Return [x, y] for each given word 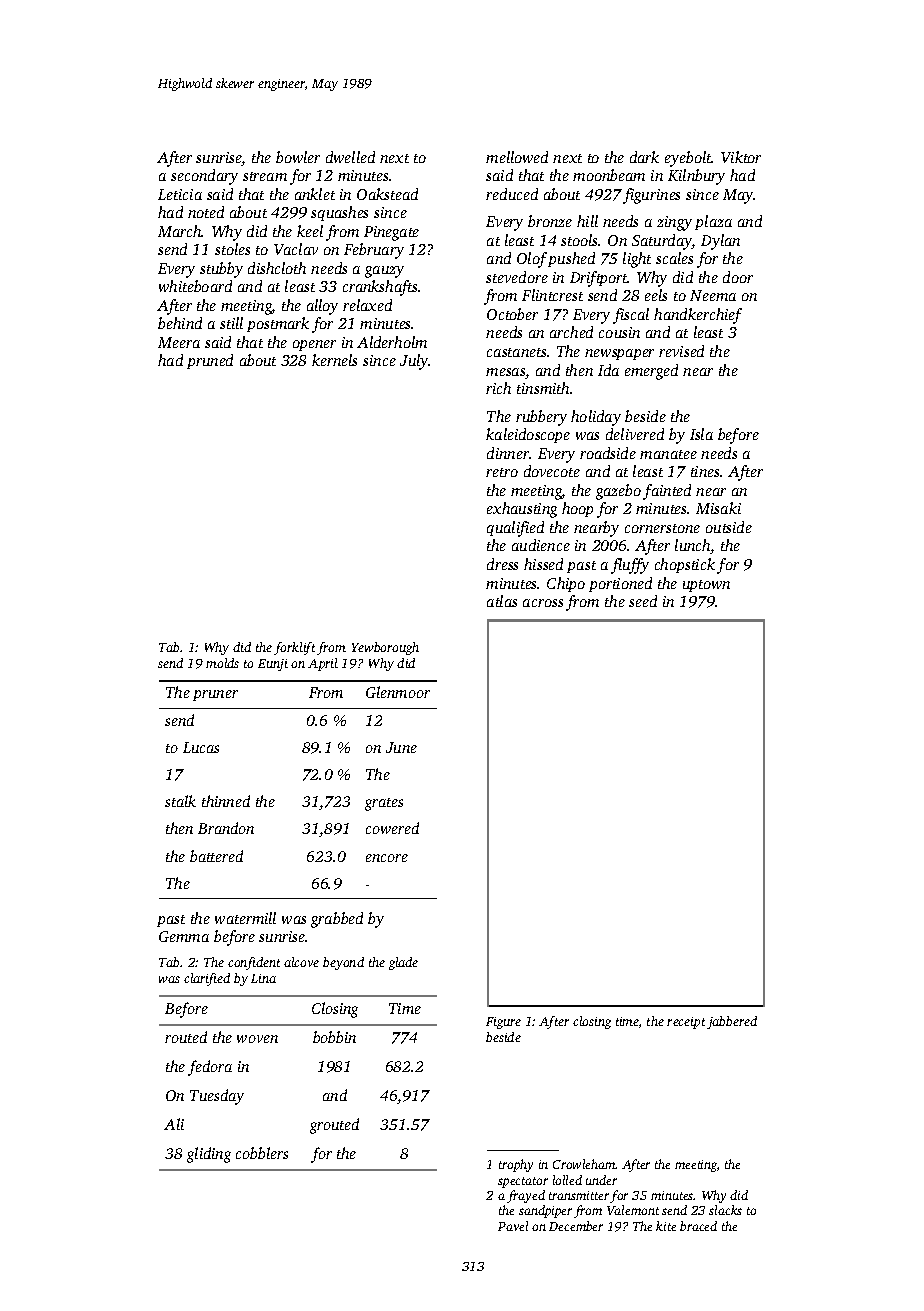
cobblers [262, 1153]
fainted [667, 492]
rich [498, 388]
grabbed [337, 920]
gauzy [384, 272]
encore [387, 858]
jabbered [732, 1022]
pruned [210, 361]
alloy [322, 307]
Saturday [662, 242]
